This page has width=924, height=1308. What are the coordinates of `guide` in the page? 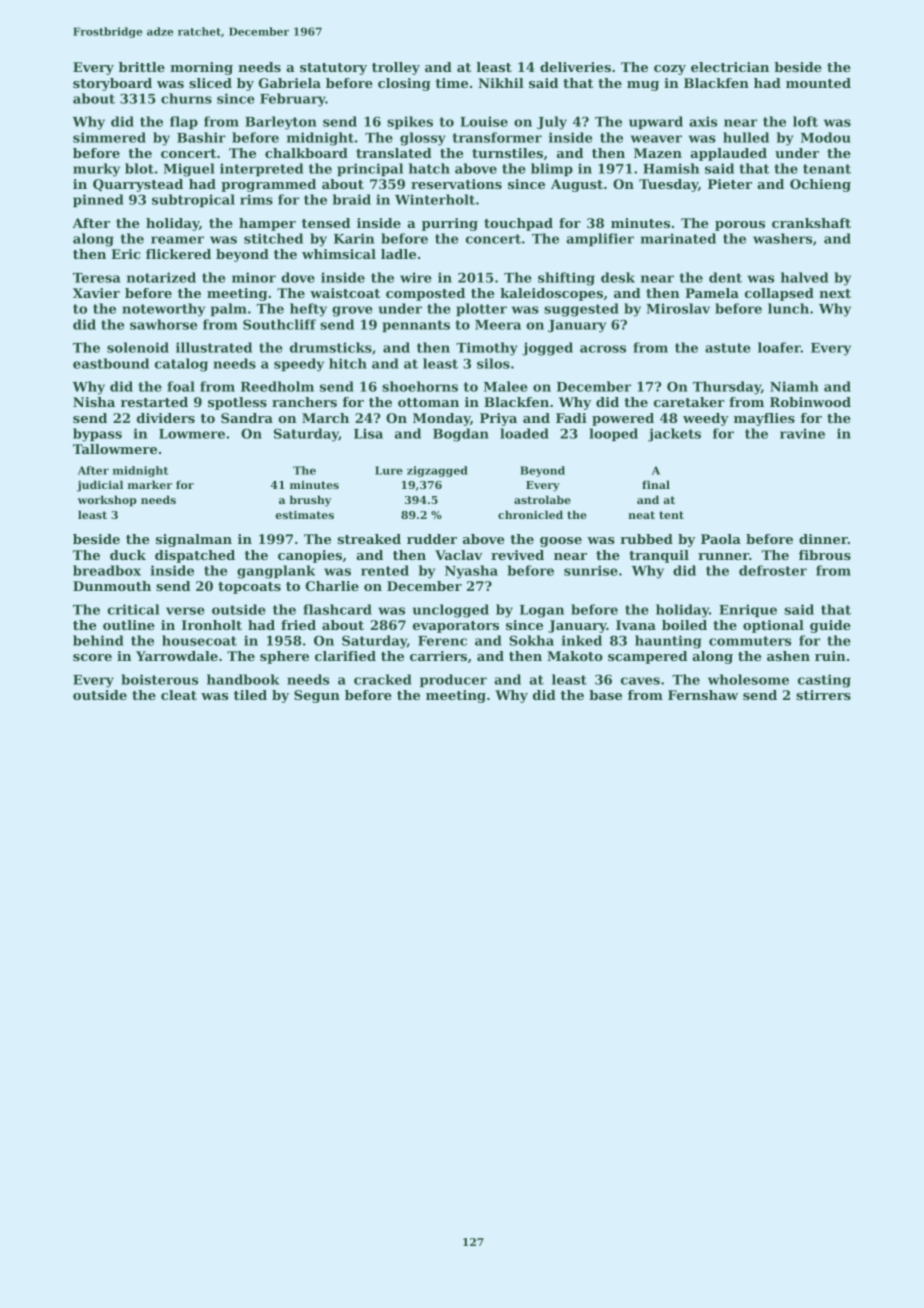 It's located at (830, 626).
